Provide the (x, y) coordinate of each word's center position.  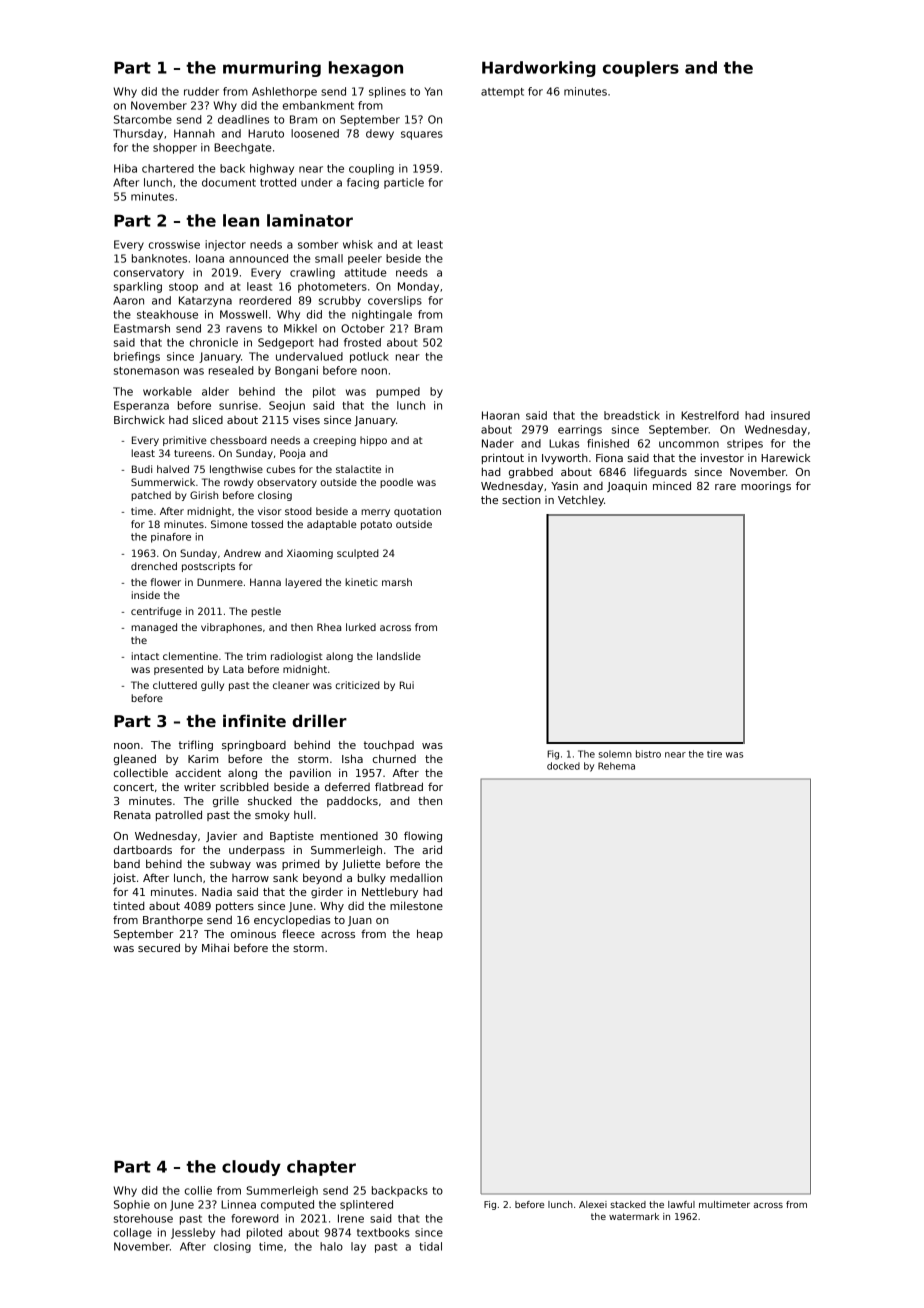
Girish (204, 495)
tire (714, 754)
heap (430, 934)
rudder (201, 91)
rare (725, 487)
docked (563, 766)
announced (258, 258)
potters (235, 907)
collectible (141, 772)
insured (790, 415)
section (521, 500)
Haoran (501, 415)
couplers (641, 69)
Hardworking (539, 69)
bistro (648, 754)
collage (133, 1233)
